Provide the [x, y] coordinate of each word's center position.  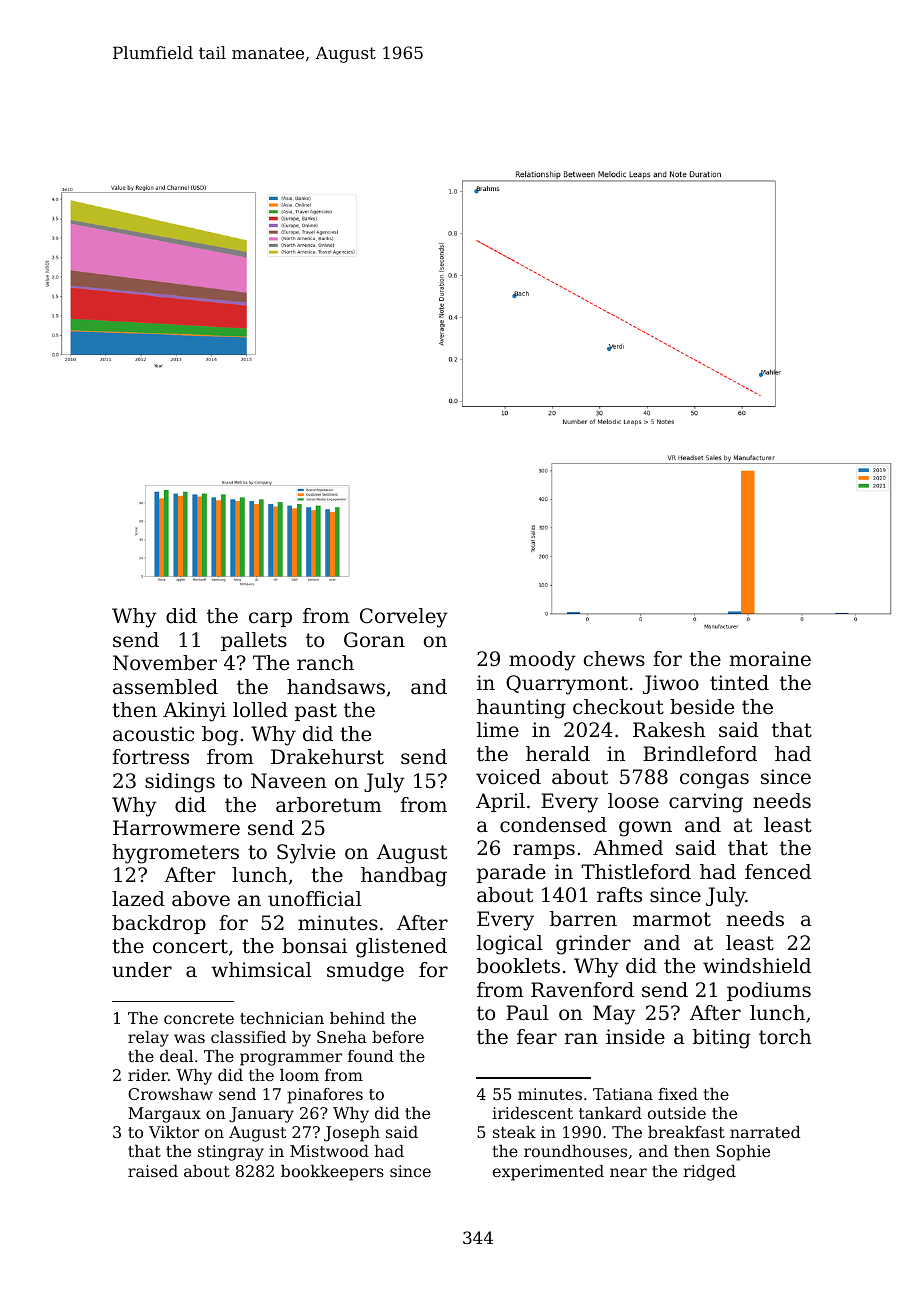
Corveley [404, 618]
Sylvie [306, 854]
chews [614, 659]
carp [270, 619]
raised [153, 1171]
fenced [778, 872]
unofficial [315, 899]
